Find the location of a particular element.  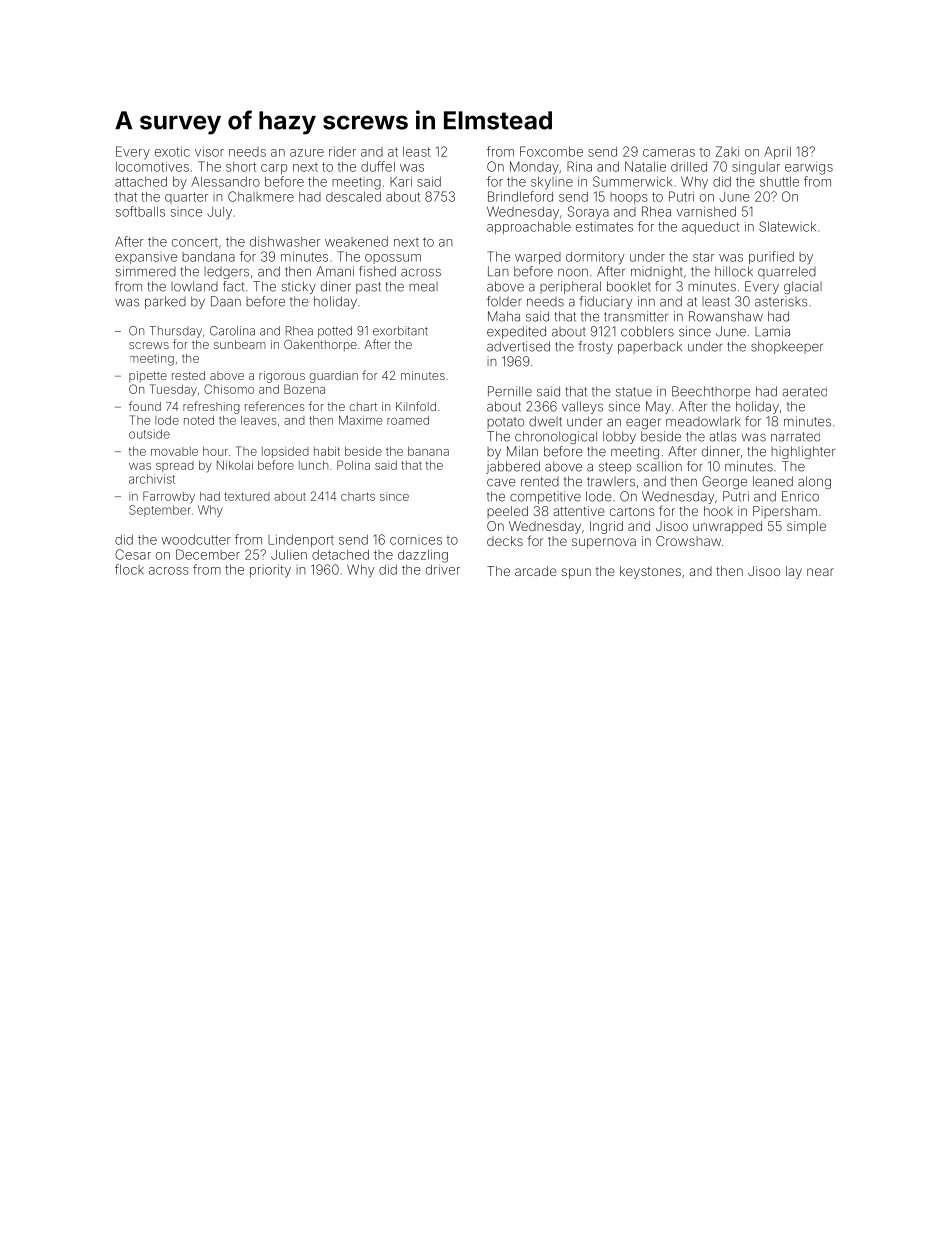

April is located at coordinates (777, 152).
